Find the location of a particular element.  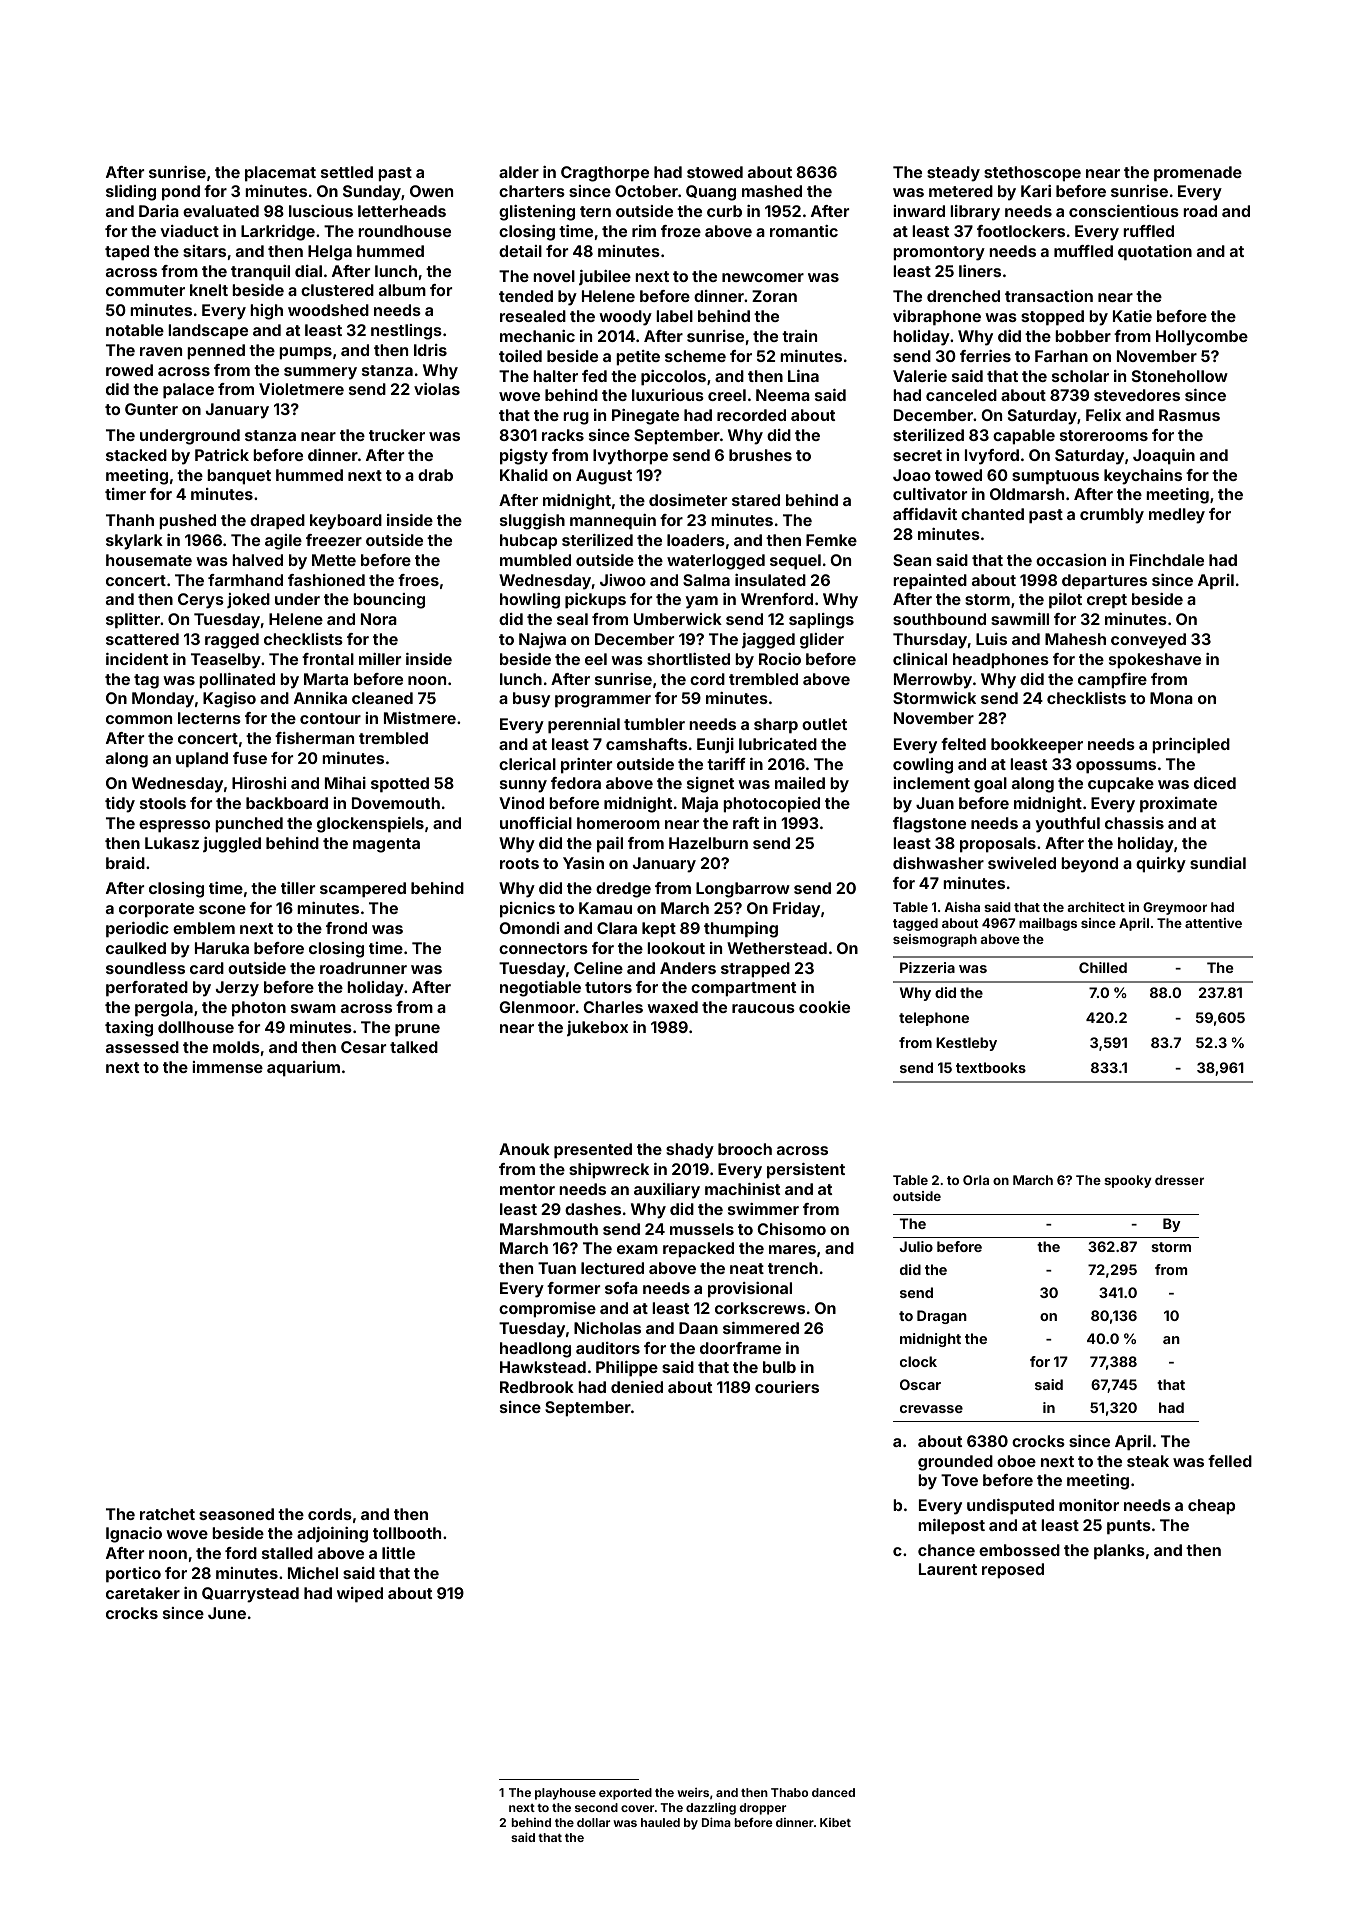

Lukasz is located at coordinates (172, 843).
